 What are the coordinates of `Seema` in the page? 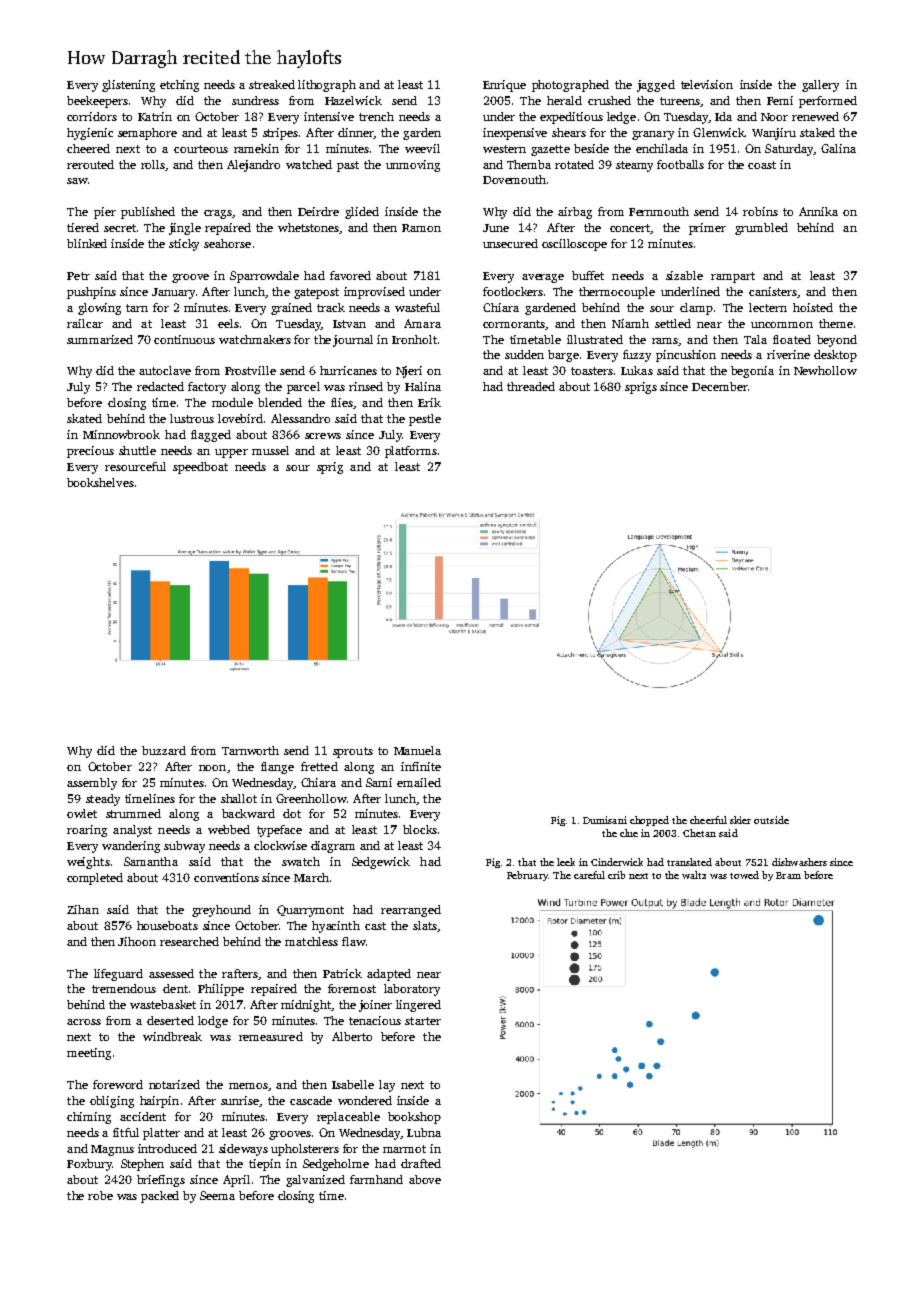 It's located at (217, 1195).
